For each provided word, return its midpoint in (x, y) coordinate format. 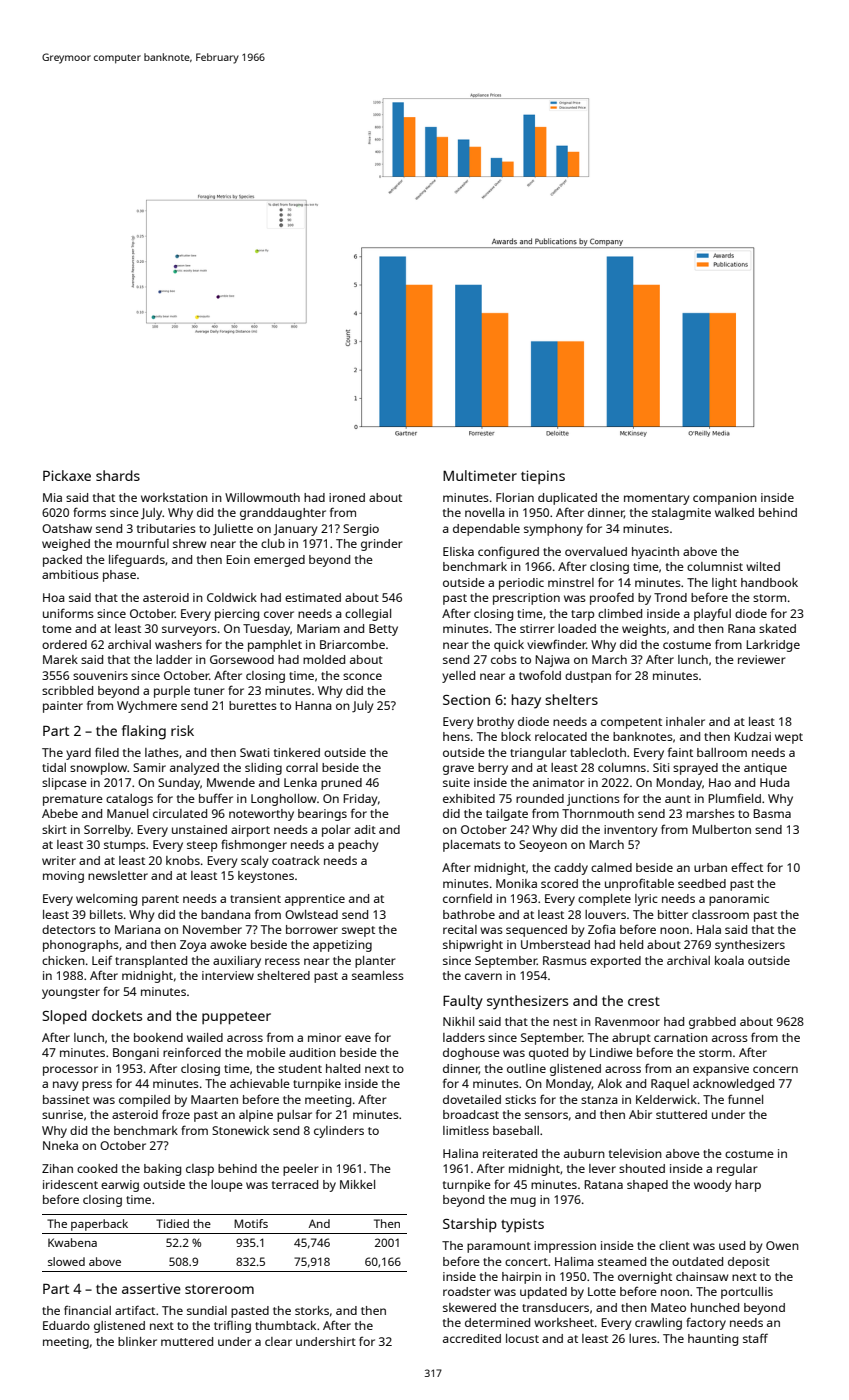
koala (729, 960)
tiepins (543, 477)
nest (565, 1022)
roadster (467, 1291)
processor (70, 1071)
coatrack (296, 860)
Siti (661, 767)
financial (87, 1310)
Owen (782, 1245)
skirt (54, 829)
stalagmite (681, 514)
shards (118, 475)
